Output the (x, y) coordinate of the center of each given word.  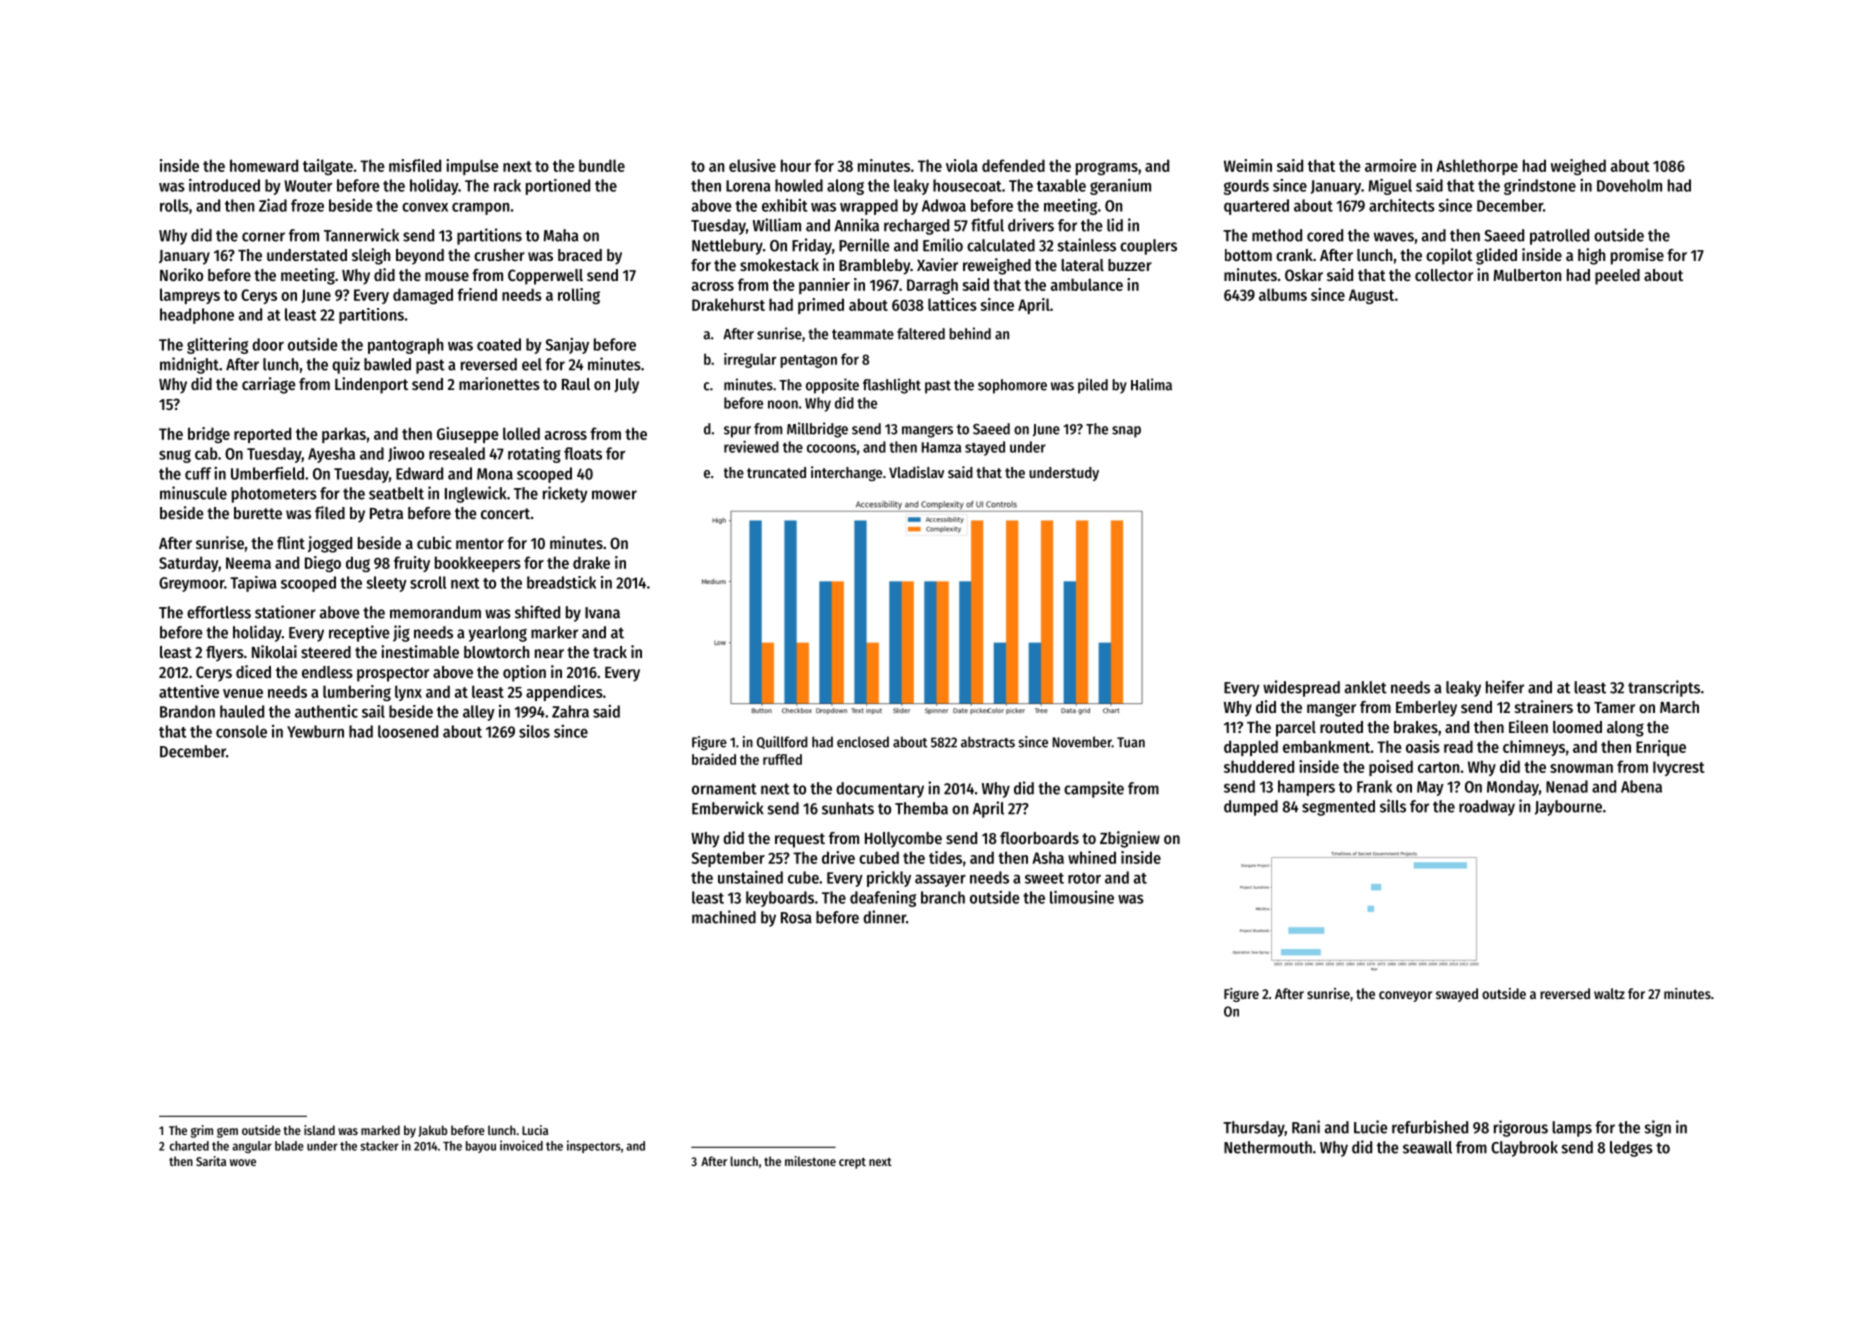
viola (961, 165)
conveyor (1405, 996)
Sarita (211, 1161)
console (241, 731)
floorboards (1039, 838)
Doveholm (1629, 185)
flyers (225, 654)
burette (258, 513)
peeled (1617, 277)
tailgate (328, 167)
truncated (776, 472)
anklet (1366, 687)
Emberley (1426, 709)
